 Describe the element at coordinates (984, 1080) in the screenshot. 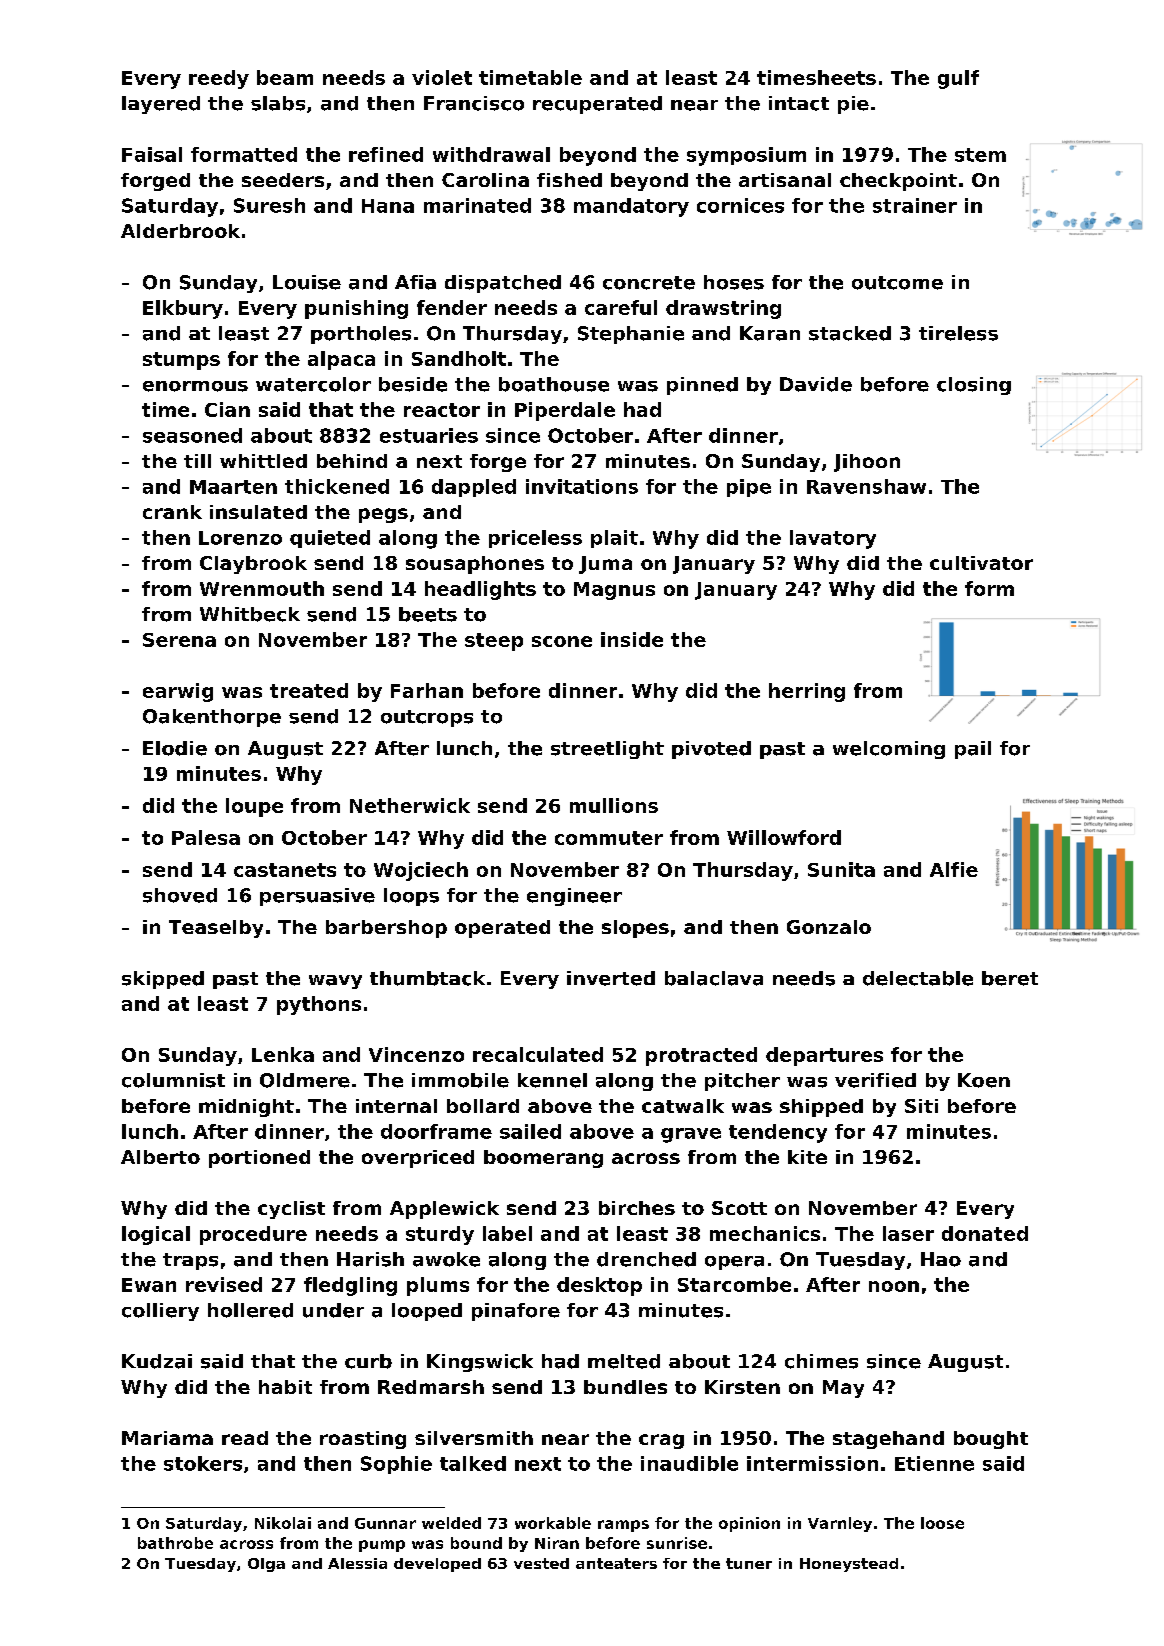

I see `Koen` at that location.
